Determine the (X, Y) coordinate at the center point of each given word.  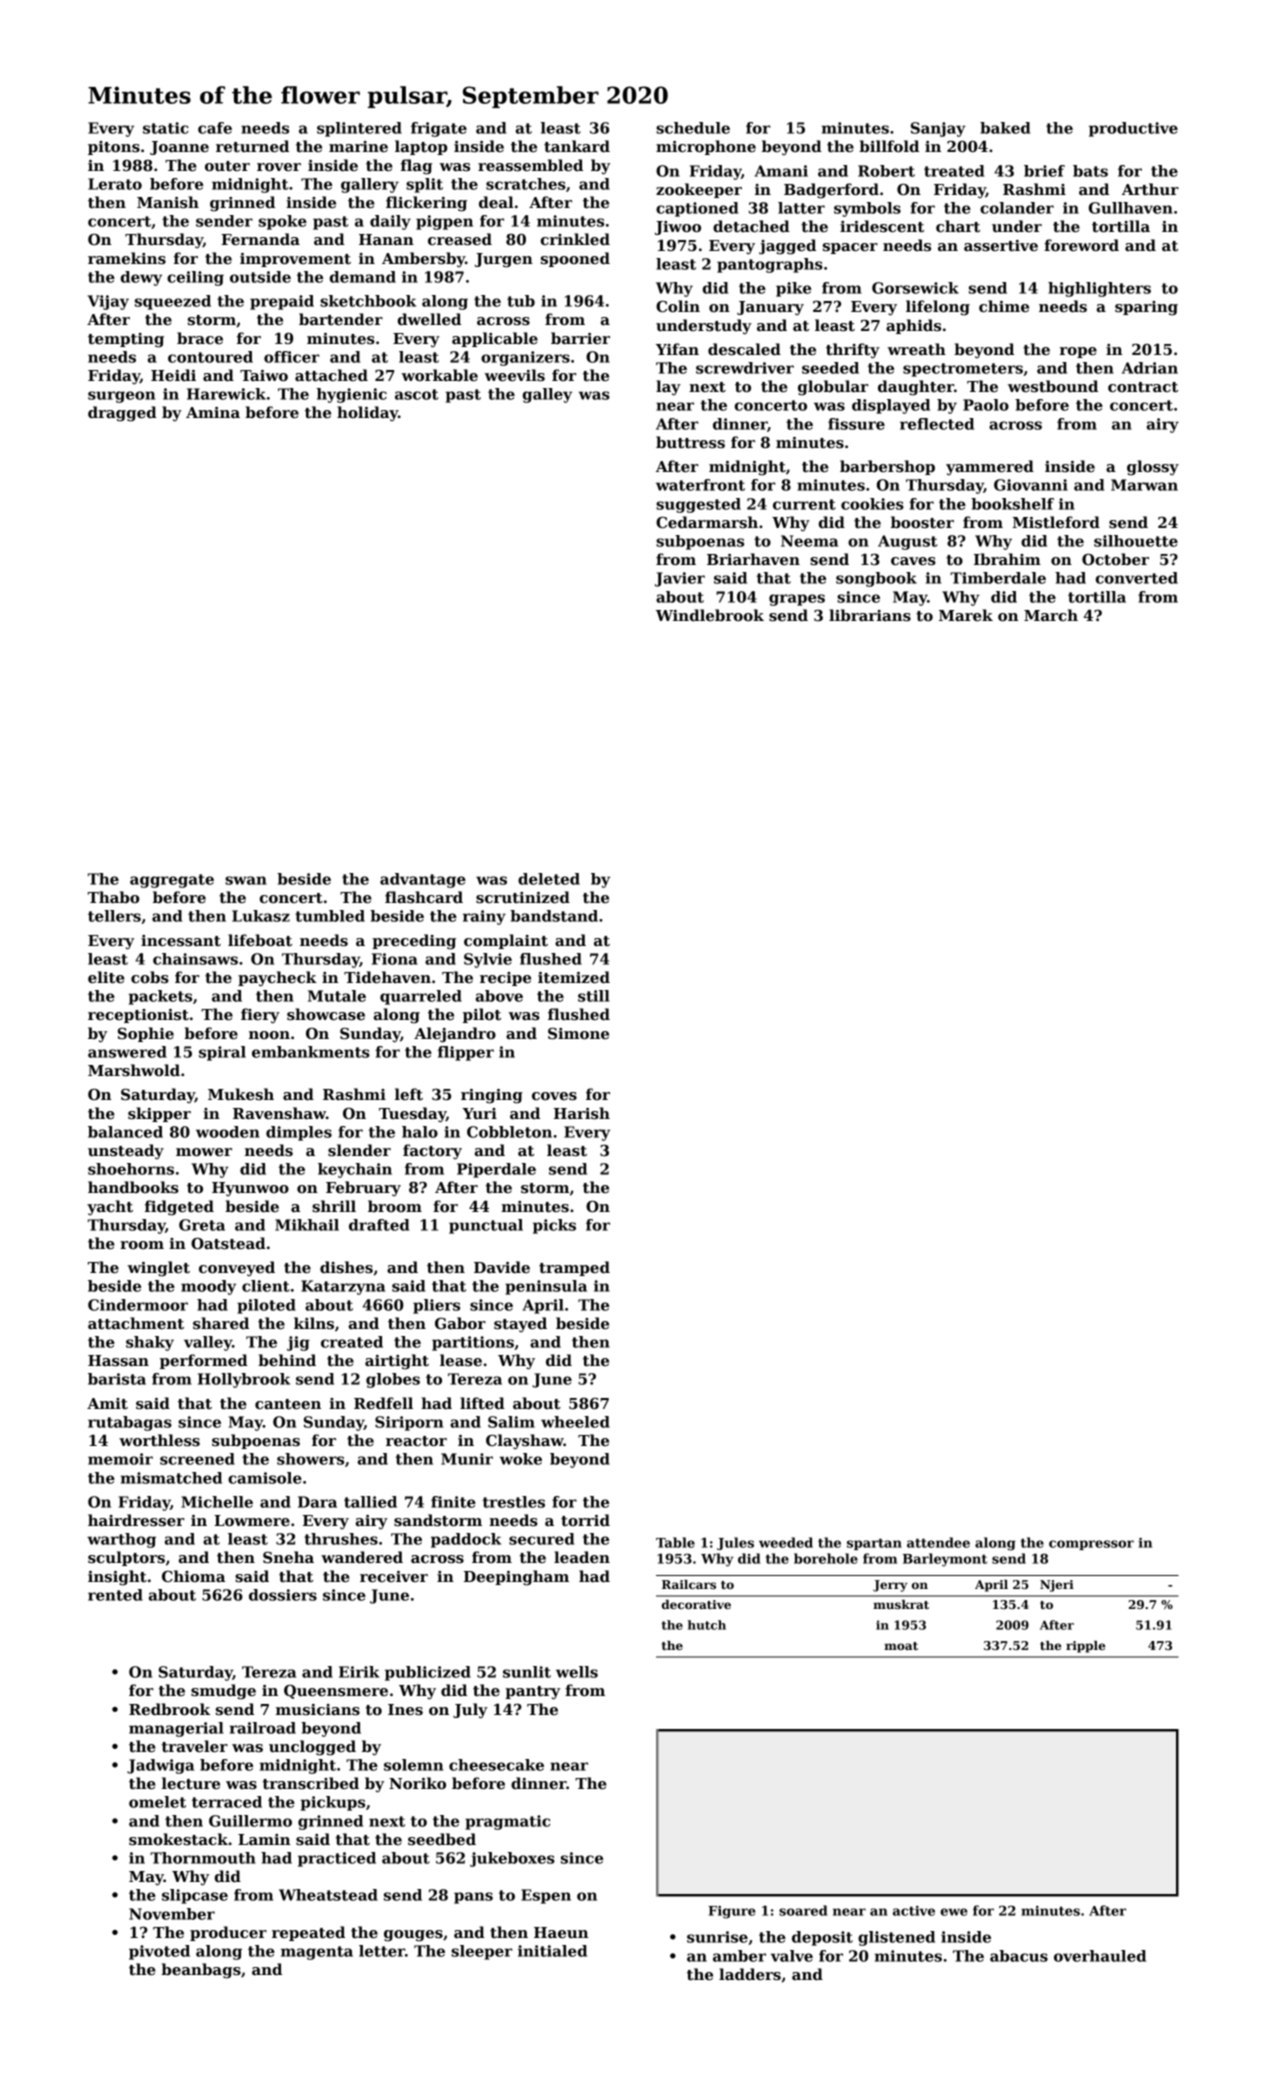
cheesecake (496, 1765)
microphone (706, 147)
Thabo (113, 897)
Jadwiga (160, 1766)
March (1051, 615)
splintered (359, 129)
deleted (549, 879)
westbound (1053, 386)
